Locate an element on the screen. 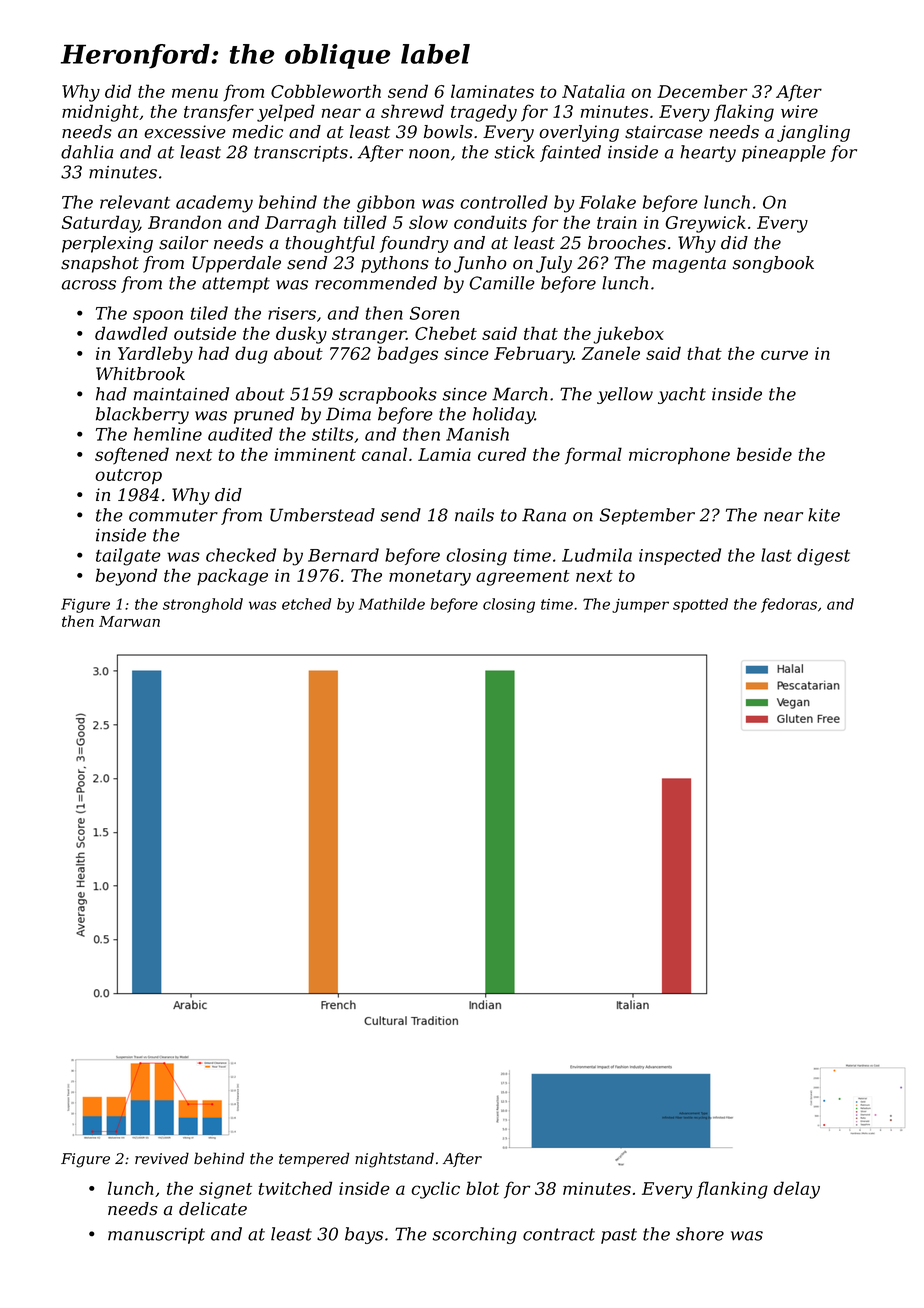  kite is located at coordinates (824, 515).
